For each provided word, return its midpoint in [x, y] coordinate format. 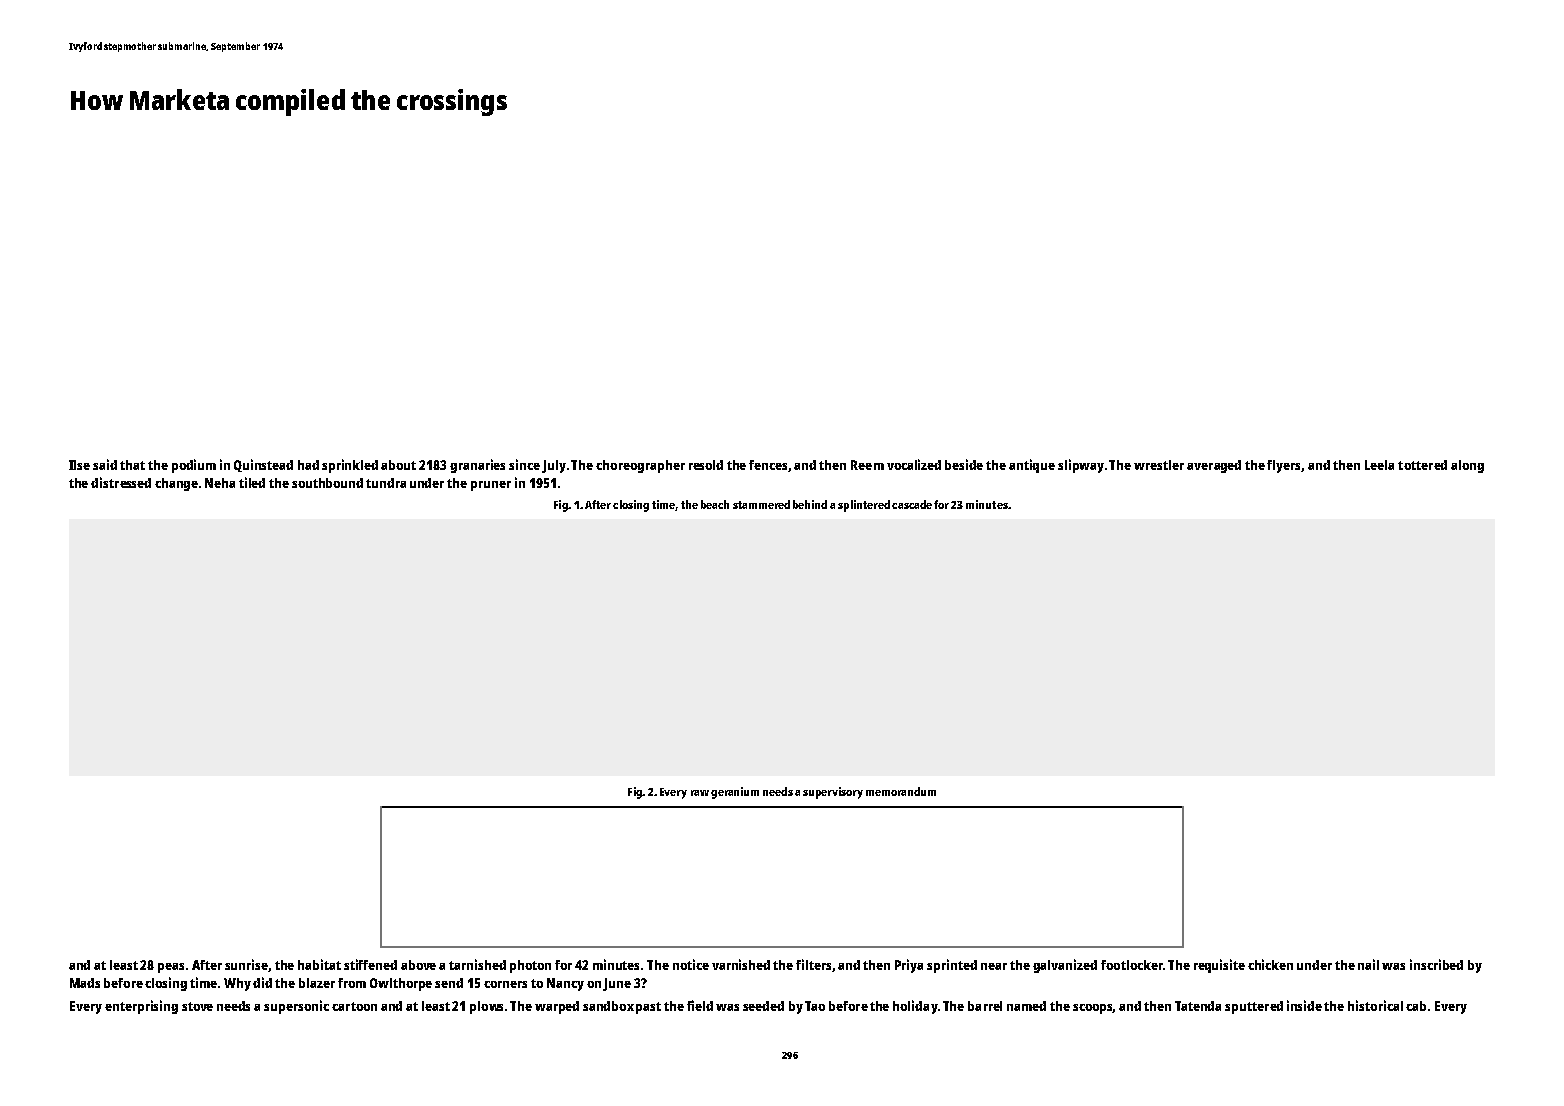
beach [715, 504]
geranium [735, 793]
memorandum [901, 791]
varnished [741, 964]
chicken [1270, 964]
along [1467, 466]
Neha [220, 483]
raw [700, 793]
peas [171, 968]
